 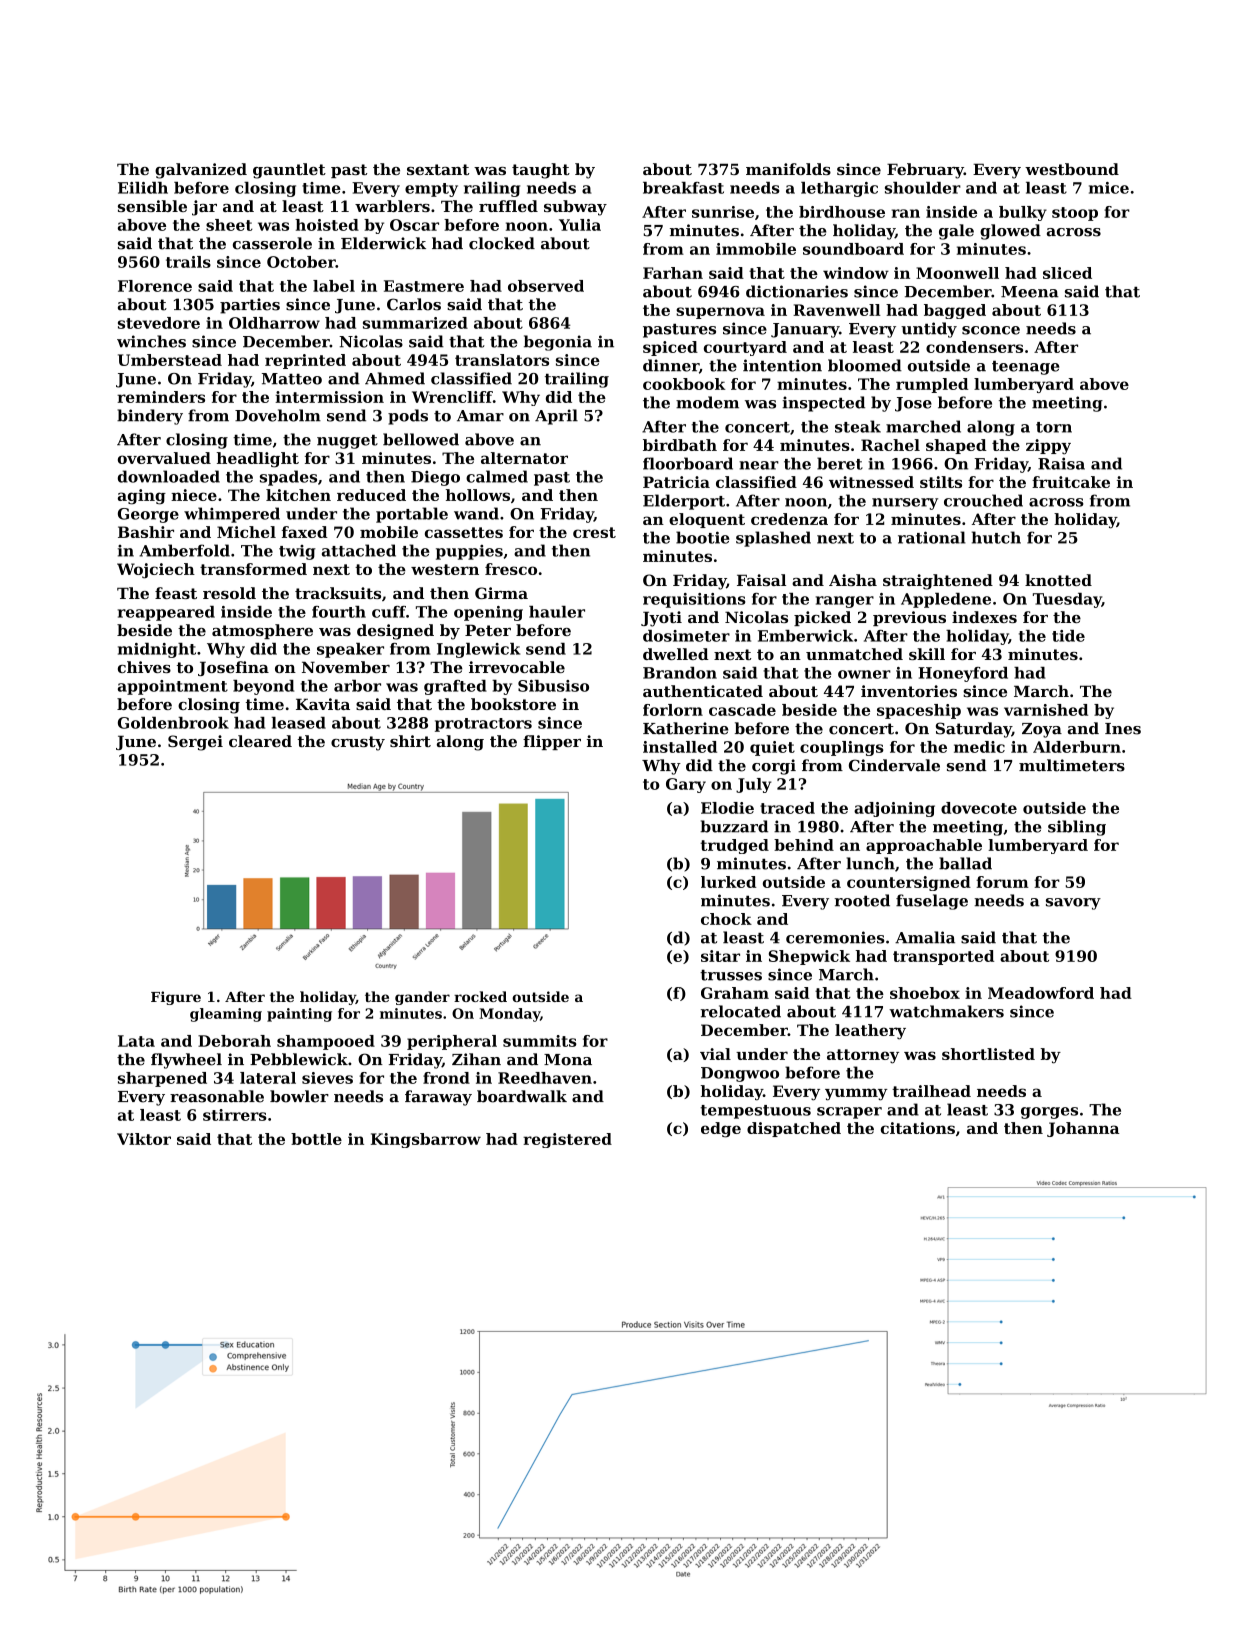 I want to click on requisitions, so click(x=694, y=600).
